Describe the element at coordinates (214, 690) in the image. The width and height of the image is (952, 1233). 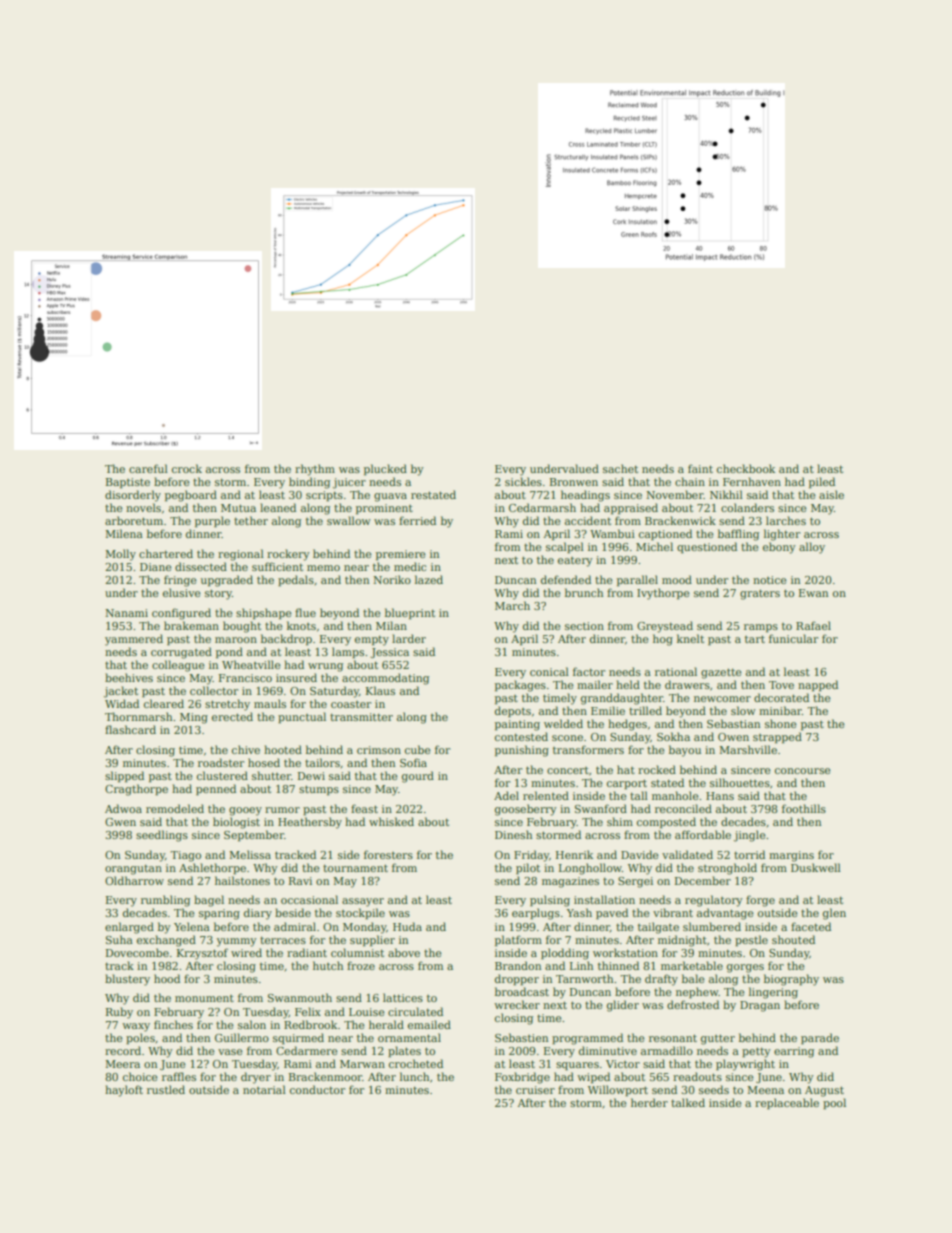
I see `collector` at that location.
